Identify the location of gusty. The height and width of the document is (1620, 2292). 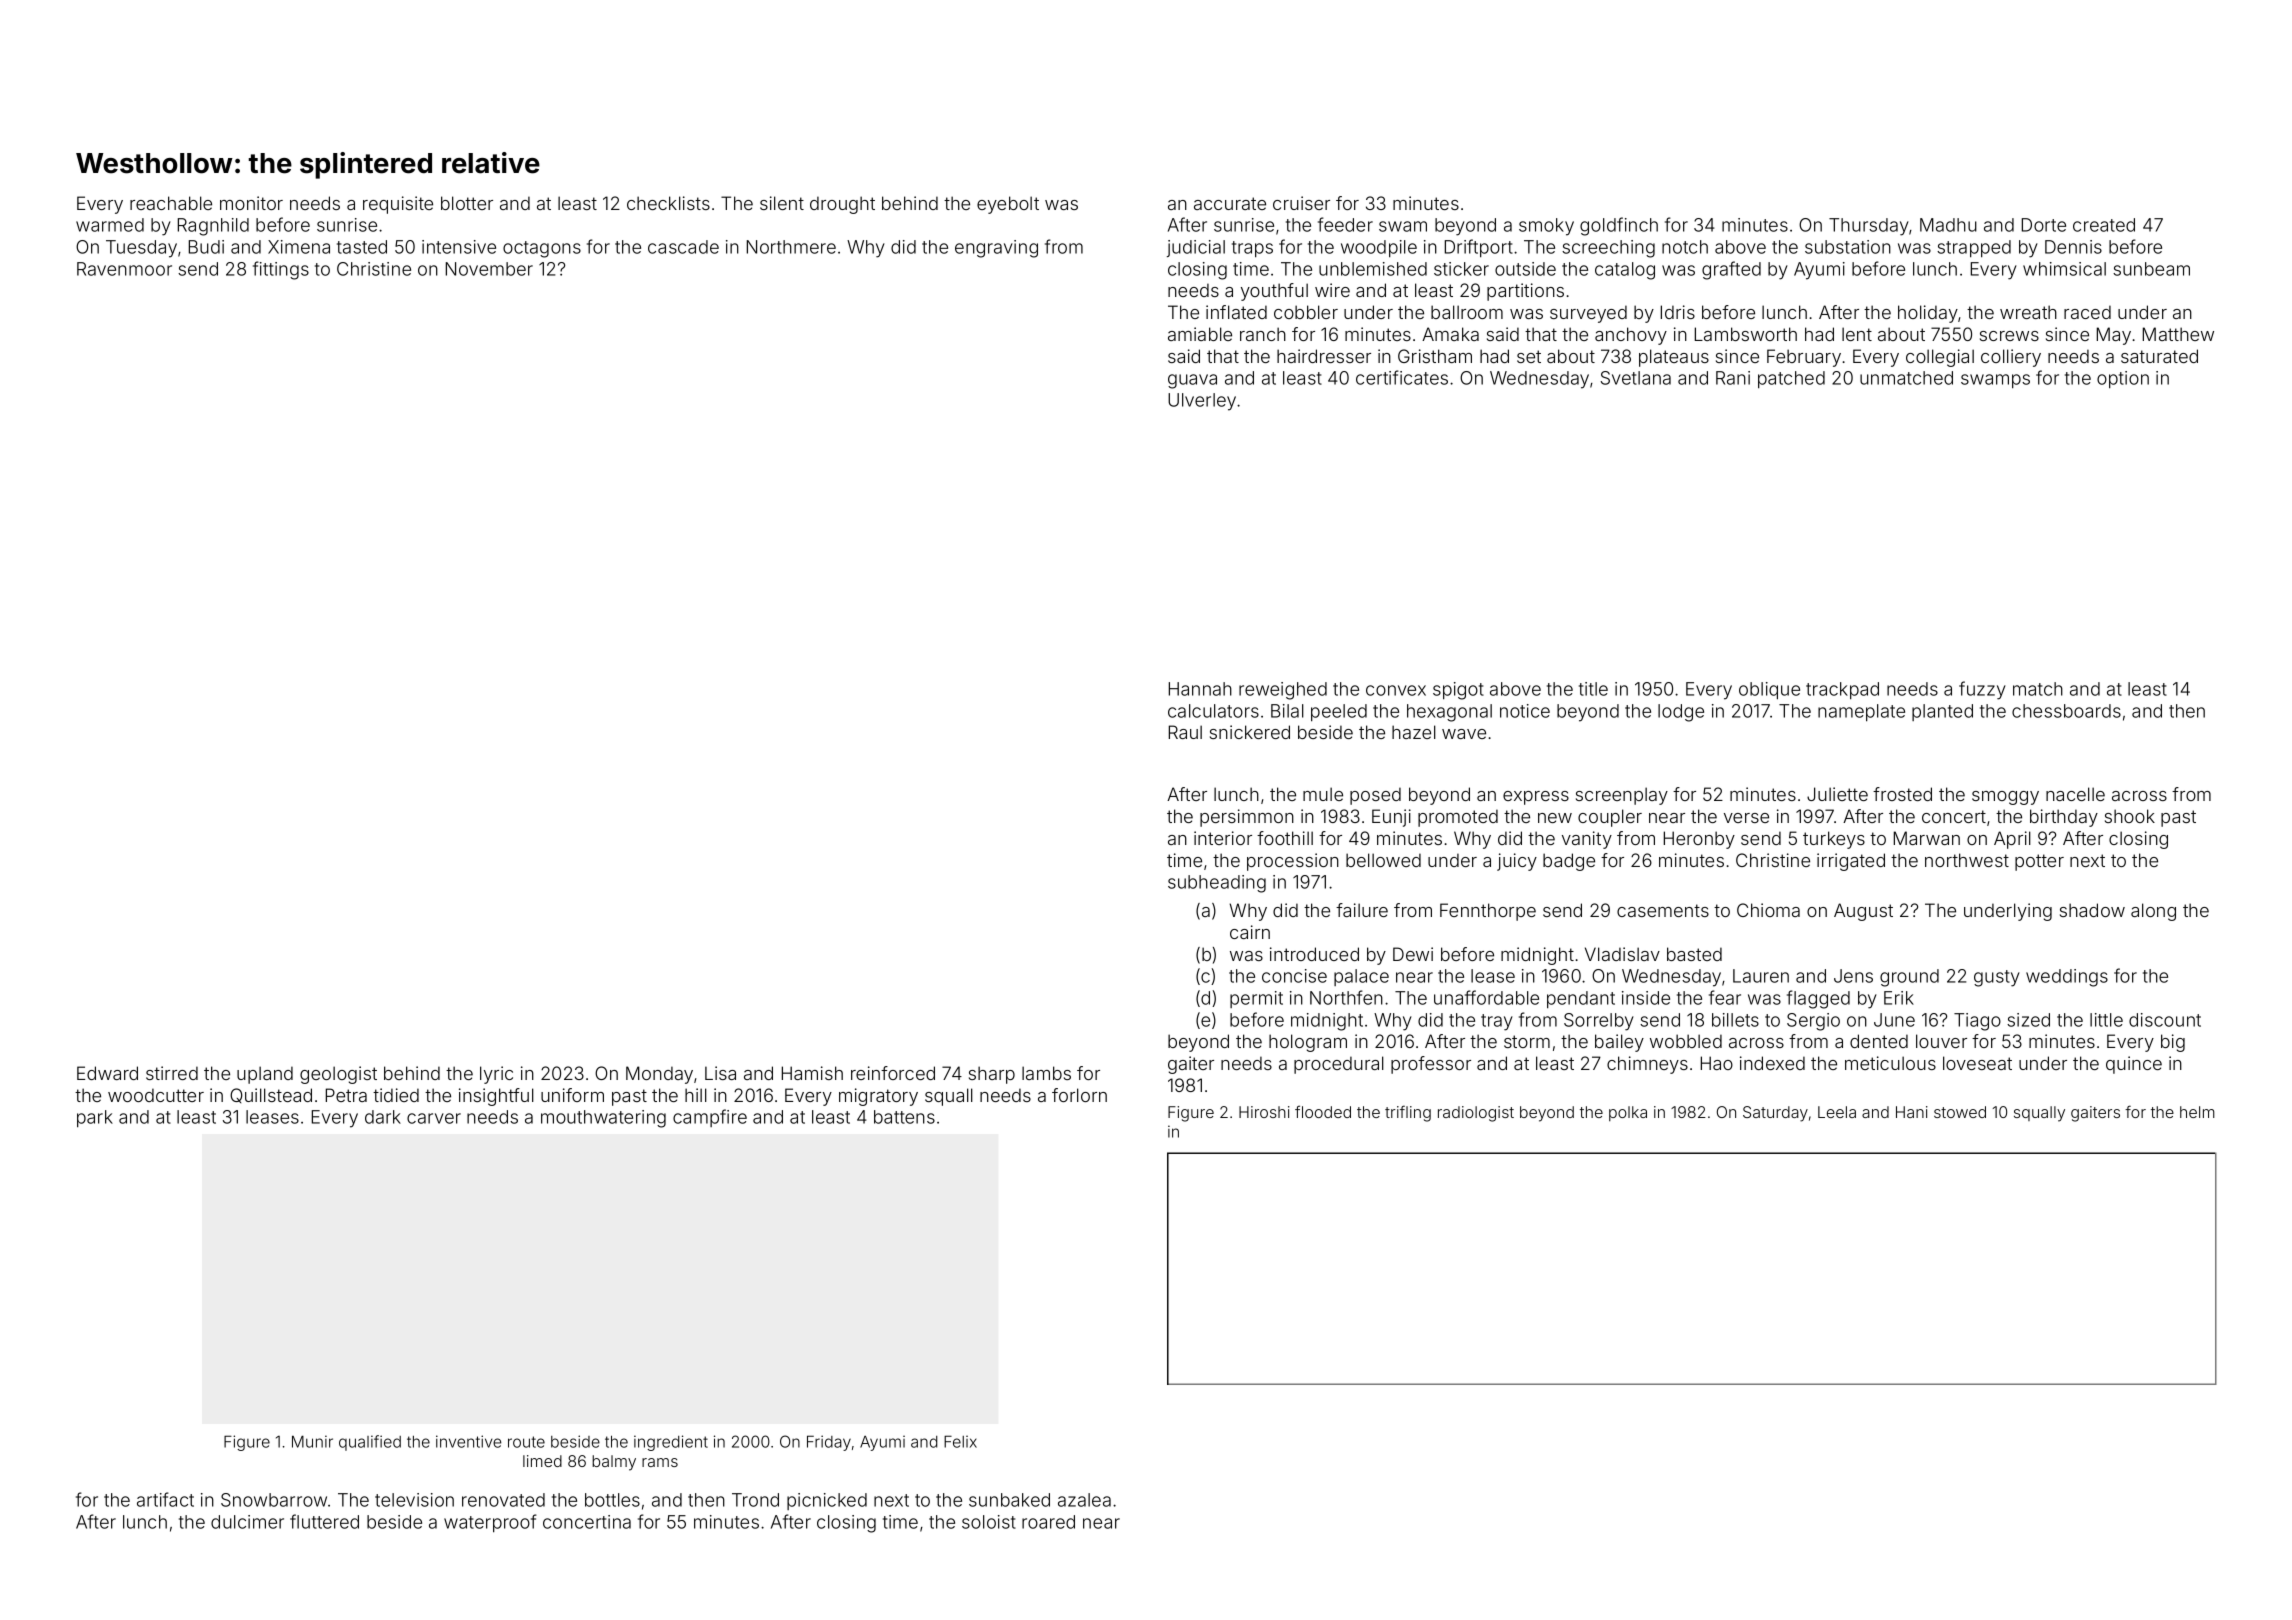
(1997, 978).
